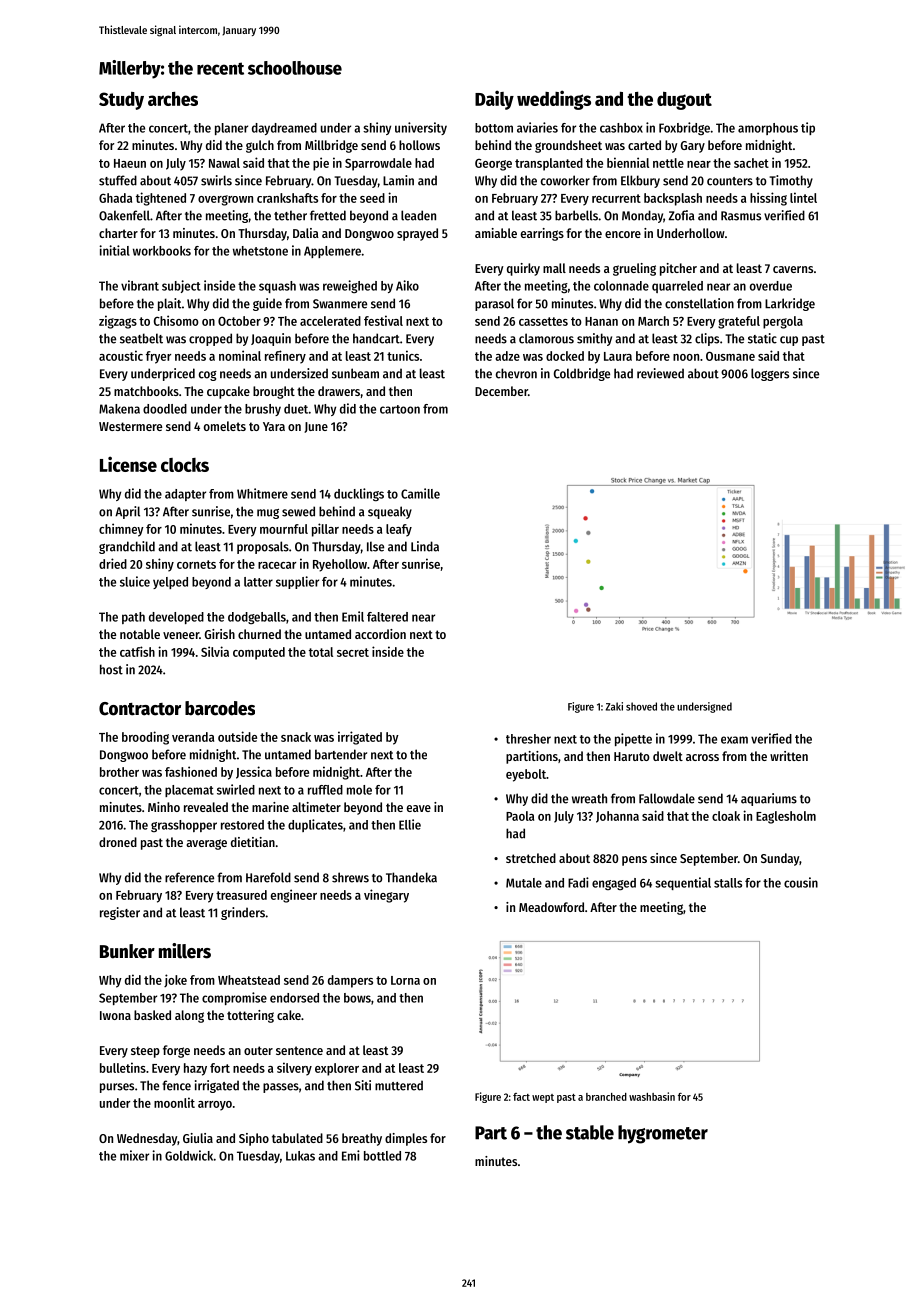 The height and width of the screenshot is (1308, 924). Describe the element at coordinates (554, 100) in the screenshot. I see `weddings` at that location.
